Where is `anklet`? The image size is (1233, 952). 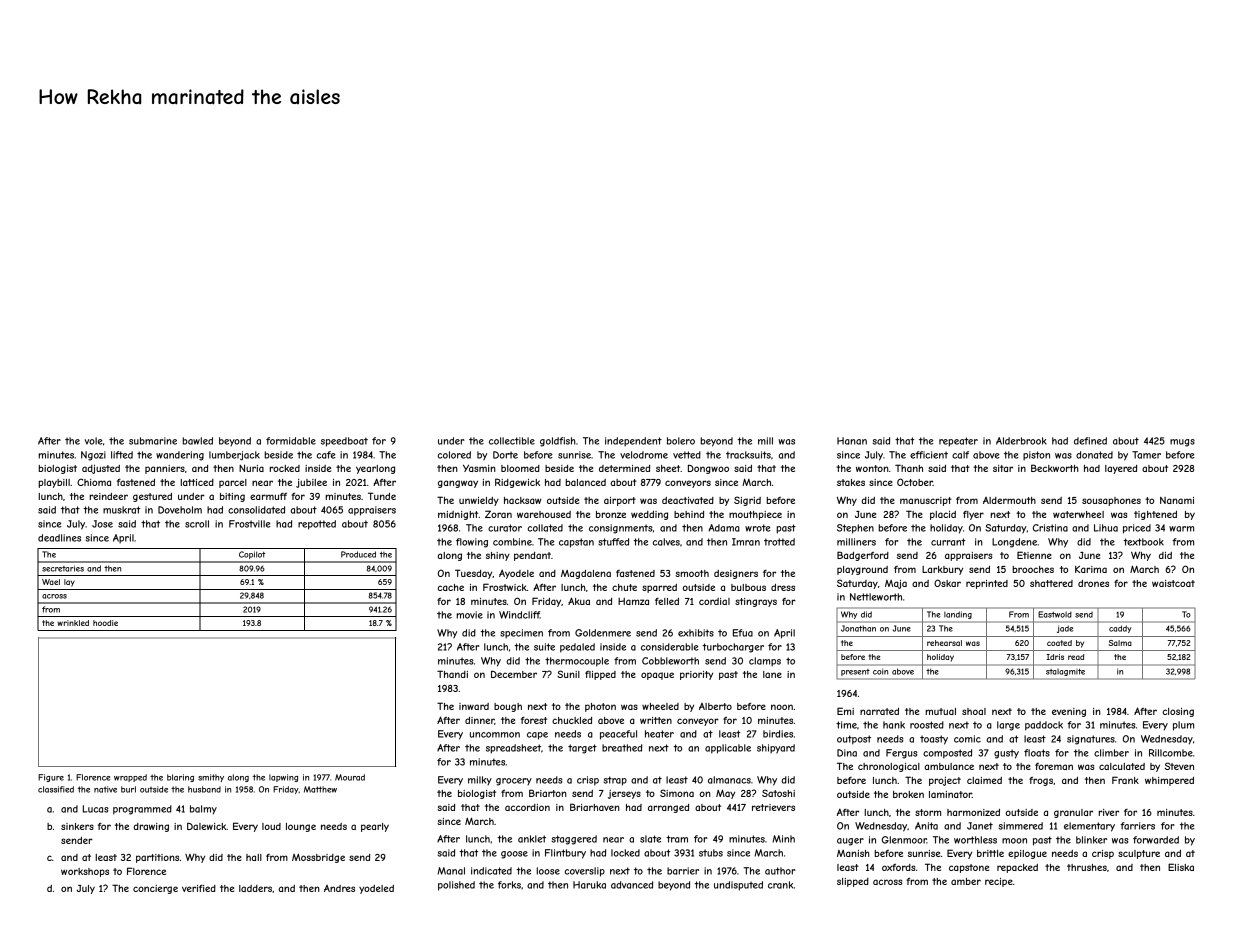
anklet is located at coordinates (532, 839).
